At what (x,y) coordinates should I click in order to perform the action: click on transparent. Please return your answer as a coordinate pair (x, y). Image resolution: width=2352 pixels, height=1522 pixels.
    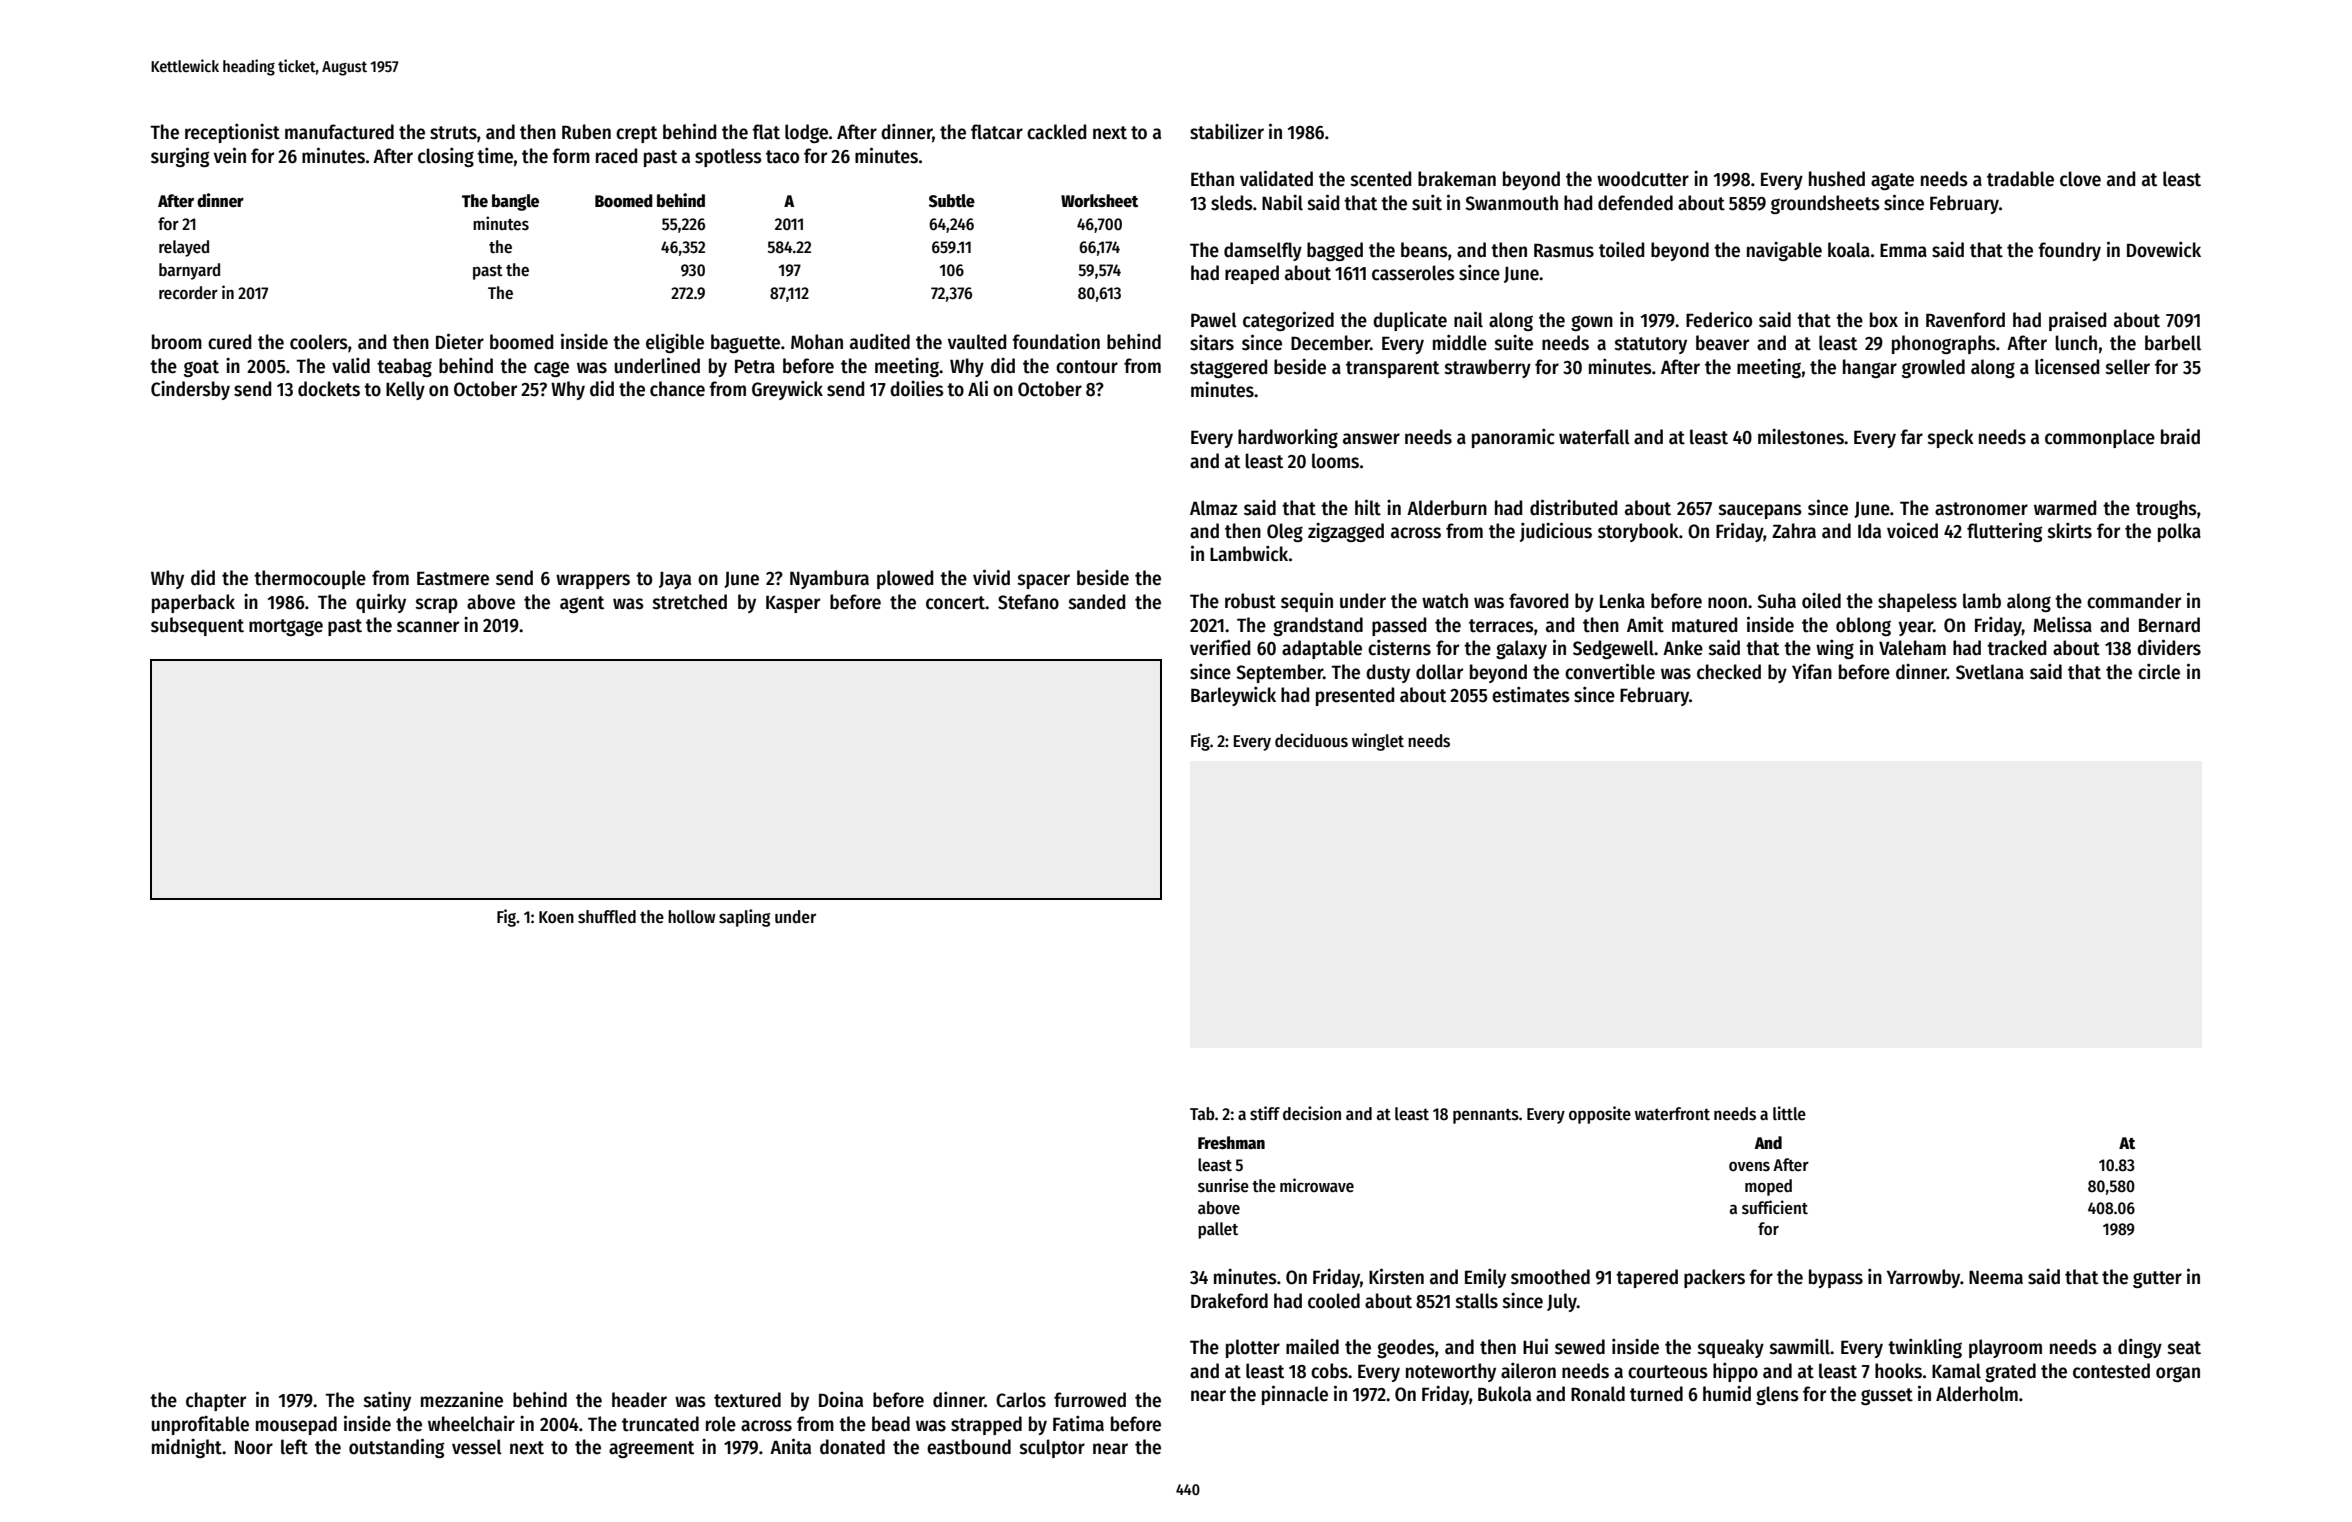
    Looking at the image, I should click on (1392, 369).
